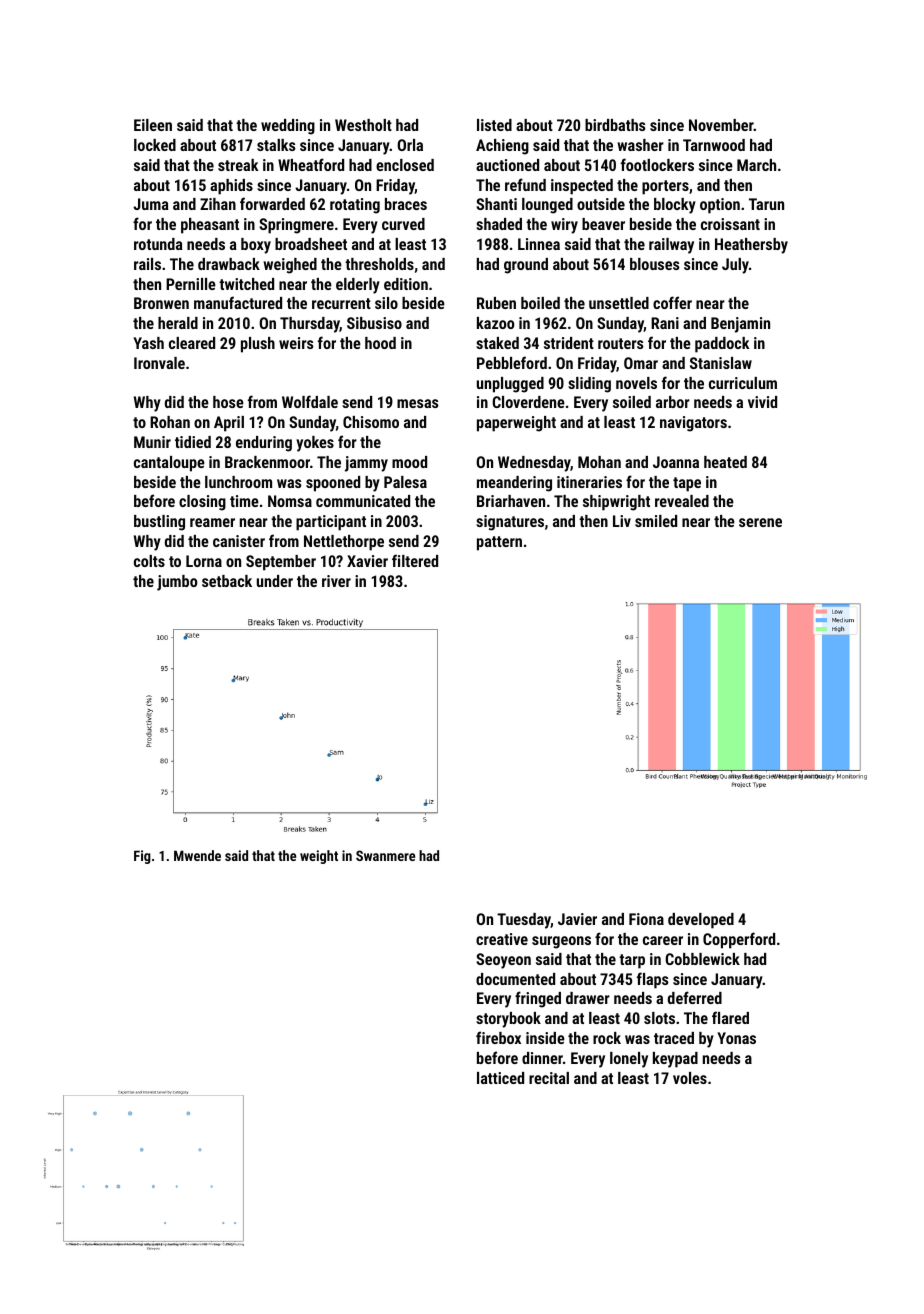 The height and width of the screenshot is (1314, 924). What do you see at coordinates (197, 855) in the screenshot?
I see `Mwende` at bounding box center [197, 855].
